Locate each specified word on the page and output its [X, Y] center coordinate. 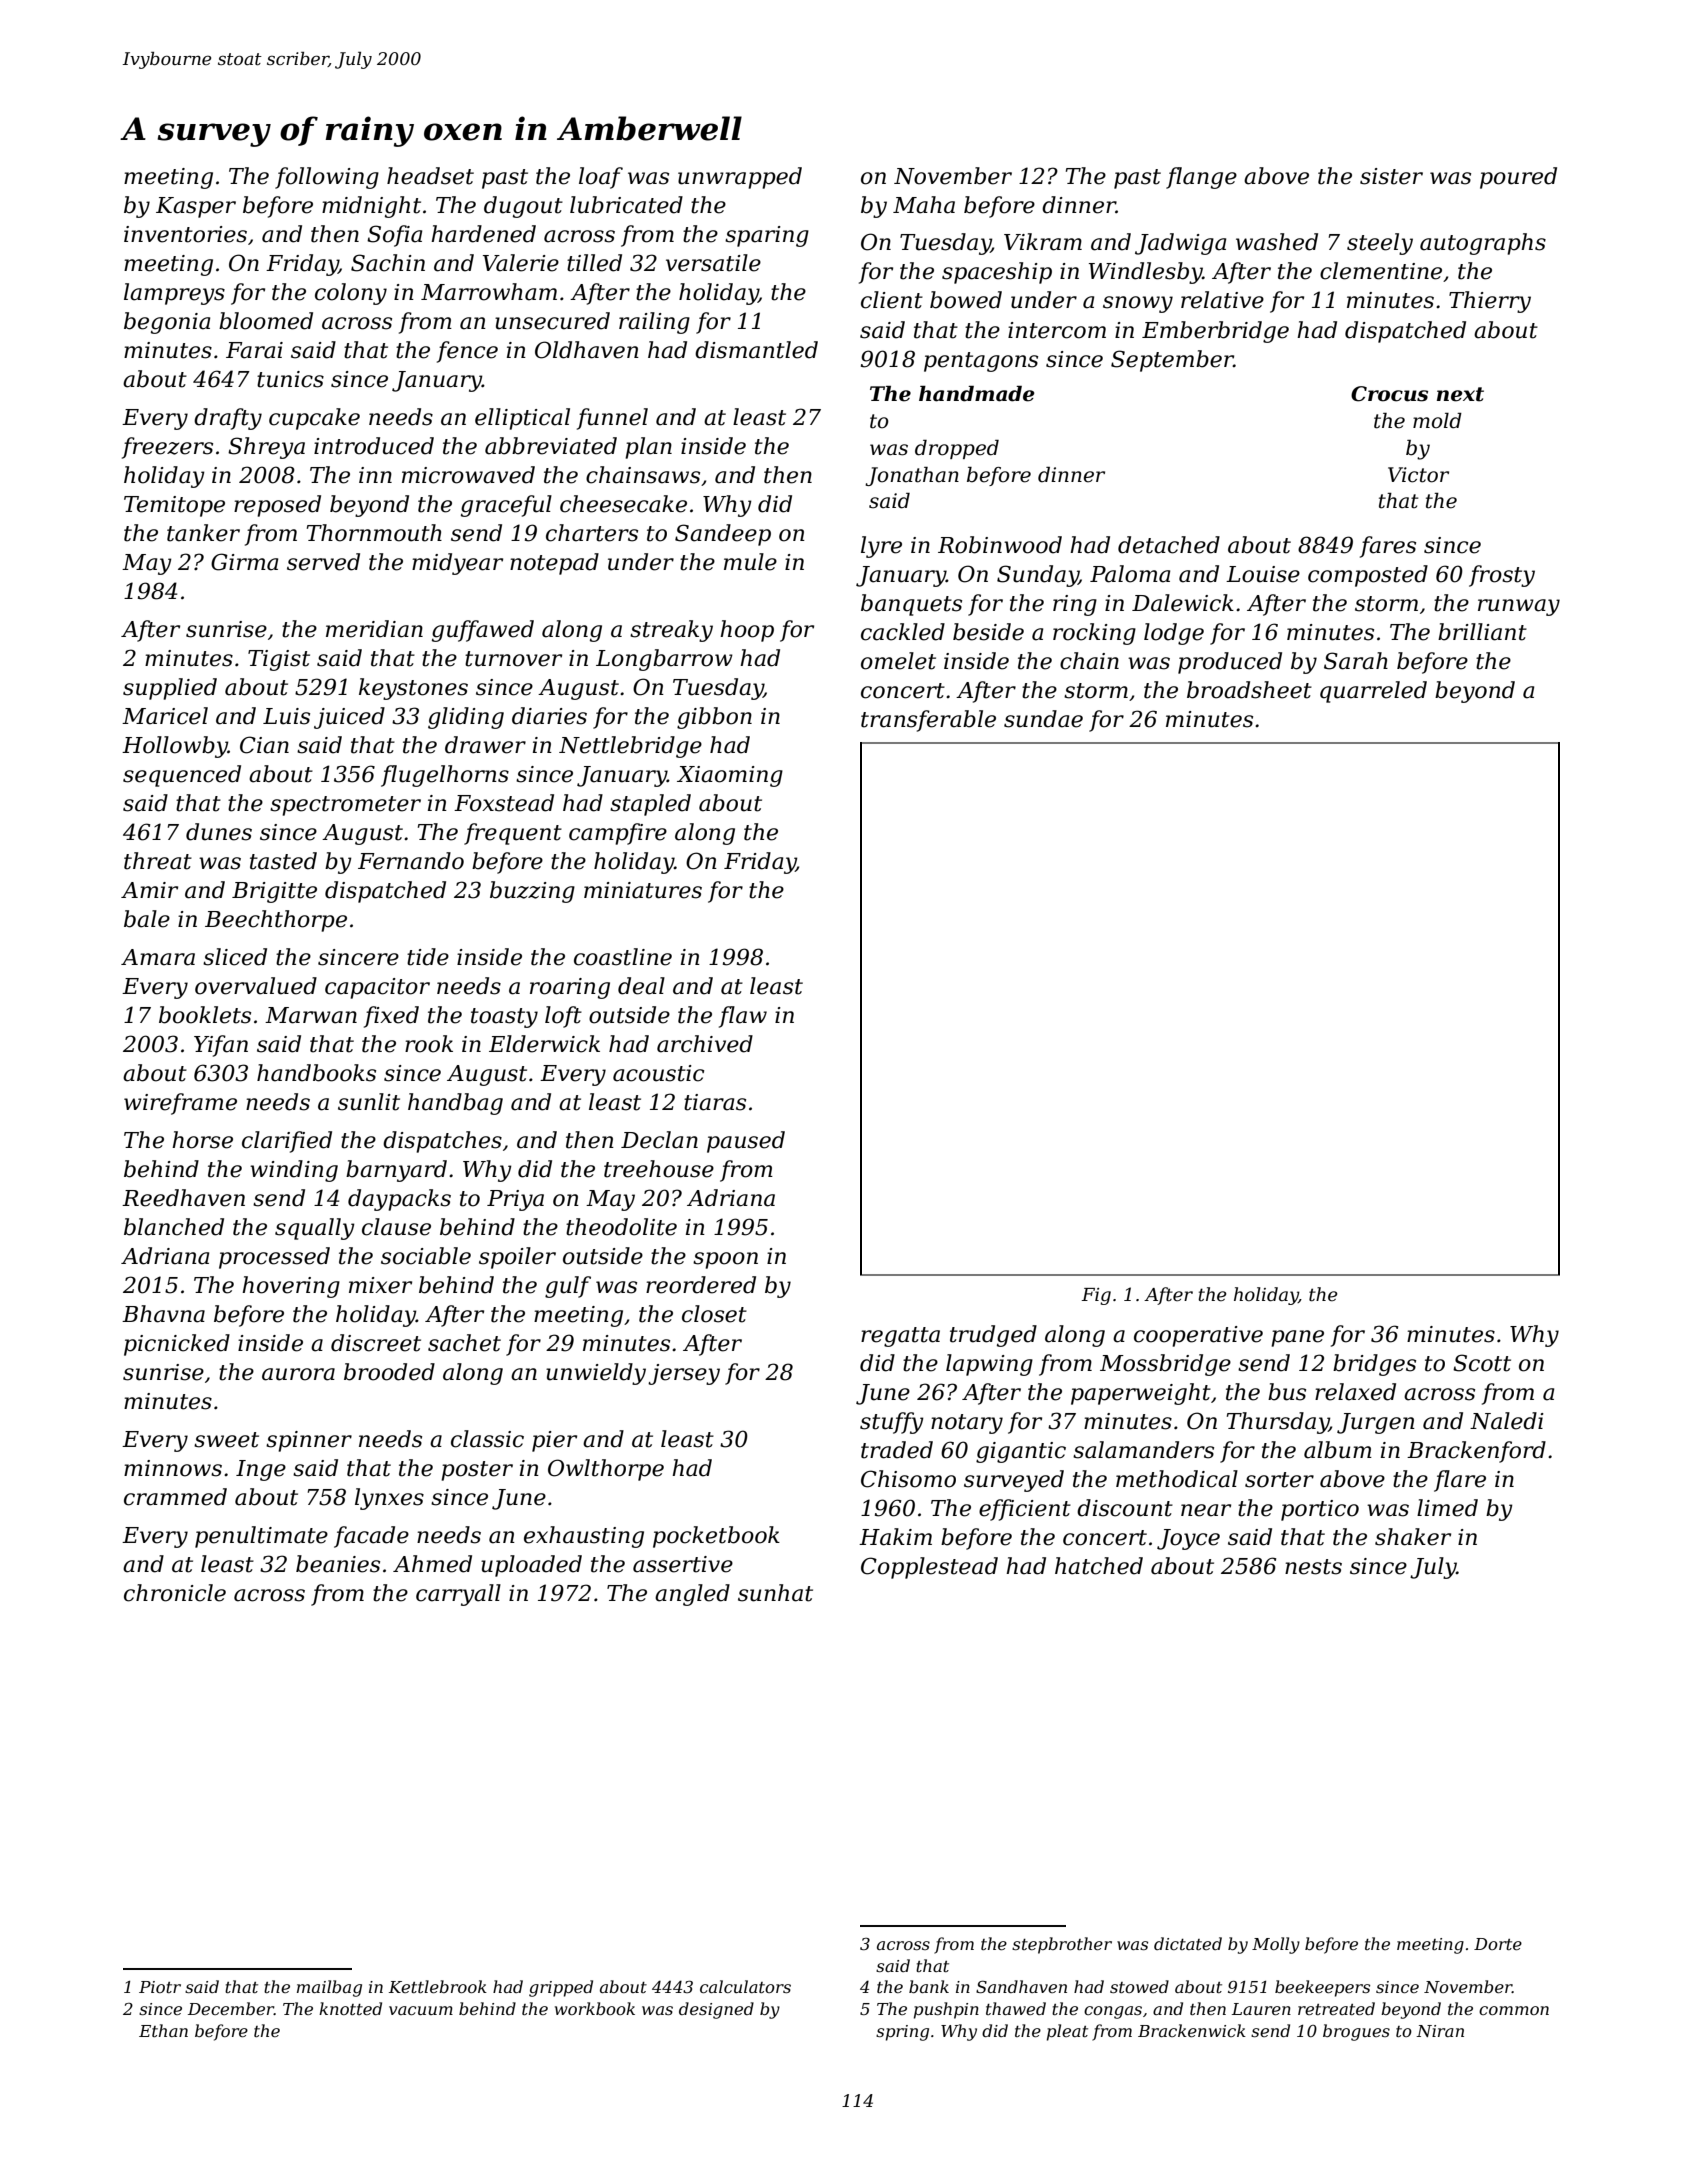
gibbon [714, 718]
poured [1518, 178]
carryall [458, 1595]
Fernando [411, 861]
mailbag [329, 1988]
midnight [371, 207]
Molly [1276, 1945]
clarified [287, 1142]
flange [1201, 178]
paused [746, 1142]
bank [929, 1986]
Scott [1482, 1363]
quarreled [1373, 692]
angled [692, 1595]
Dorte [1498, 1944]
